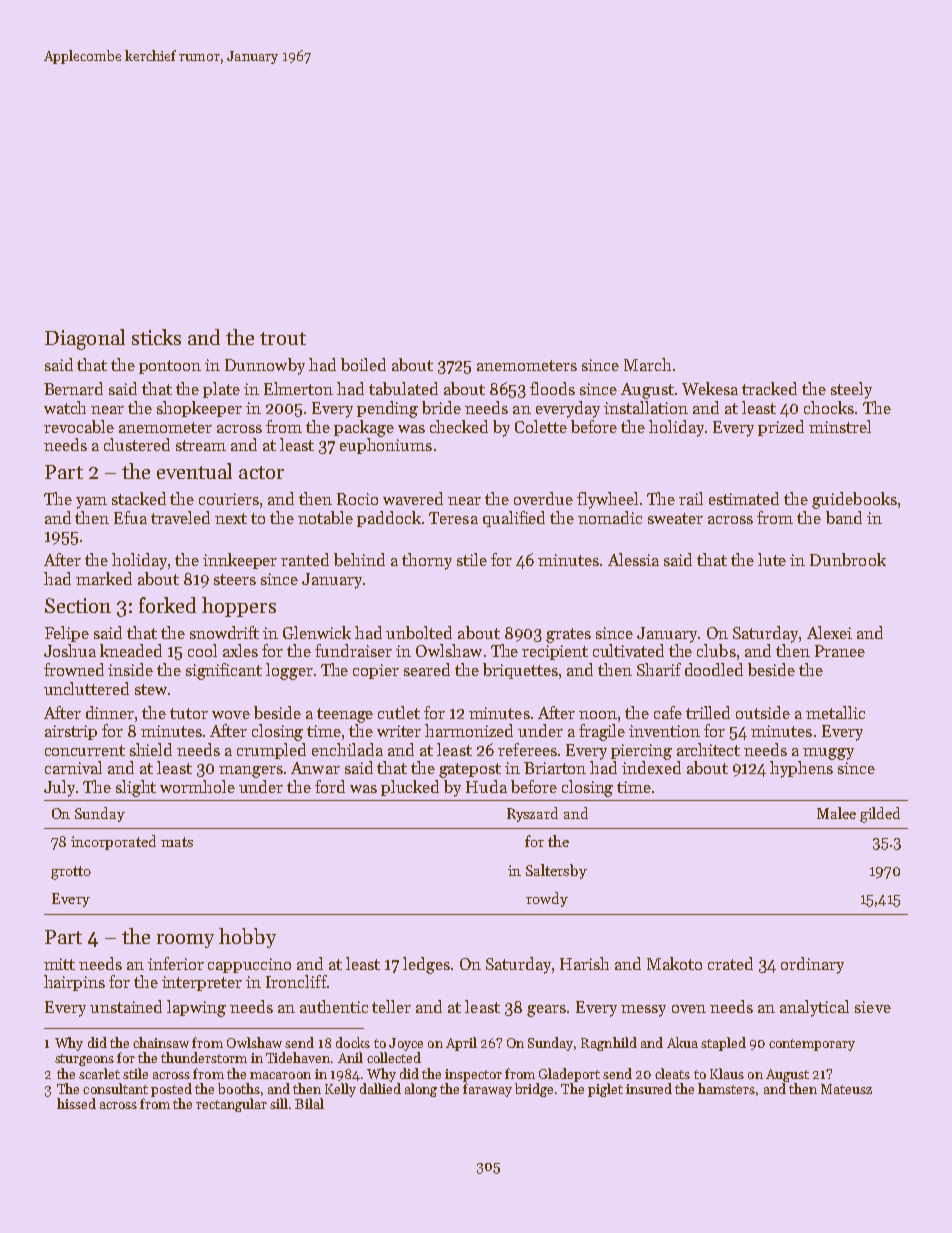 This screenshot has height=1233, width=952. Describe the element at coordinates (247, 938) in the screenshot. I see `hobby` at that location.
